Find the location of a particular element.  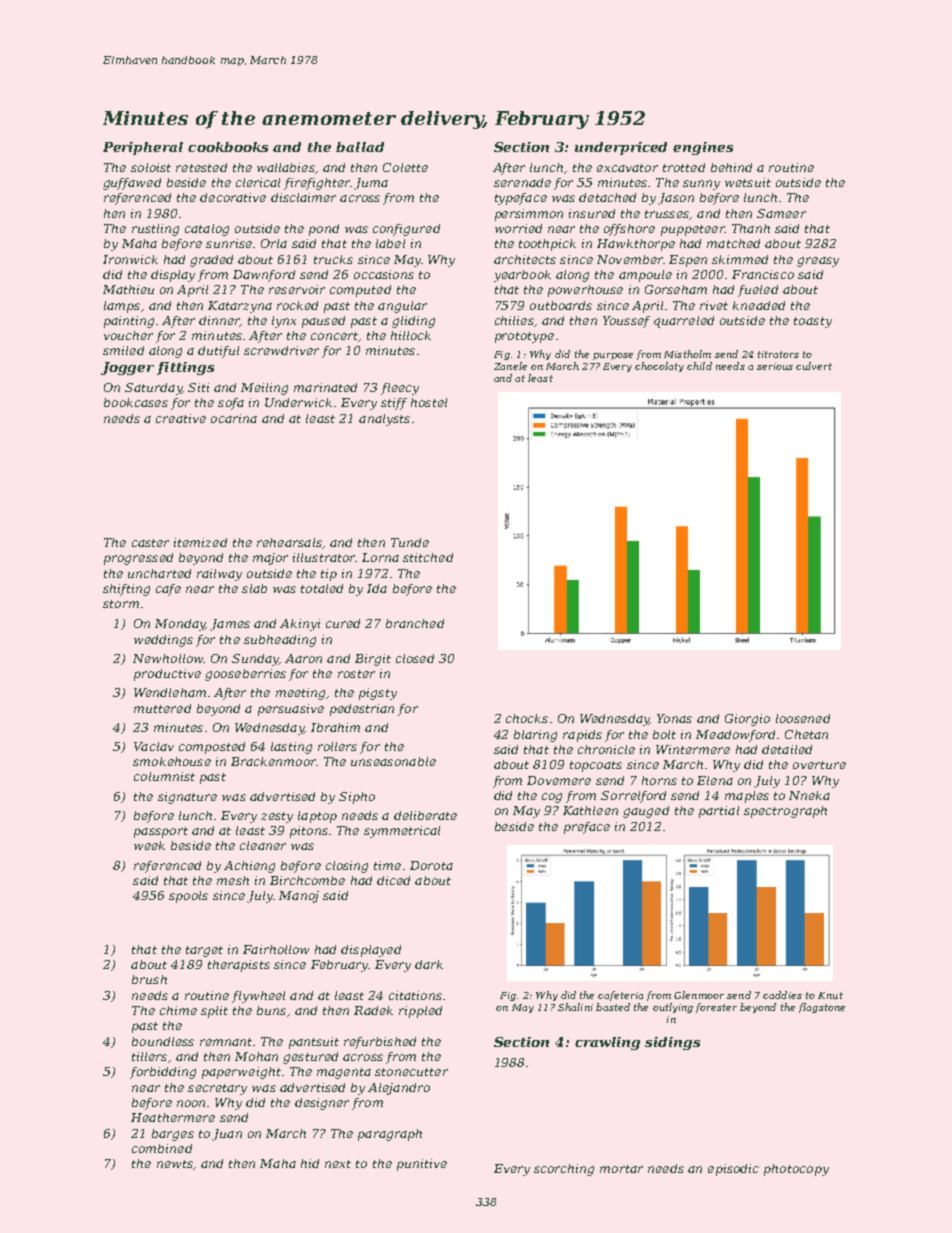

newts is located at coordinates (175, 1164).
